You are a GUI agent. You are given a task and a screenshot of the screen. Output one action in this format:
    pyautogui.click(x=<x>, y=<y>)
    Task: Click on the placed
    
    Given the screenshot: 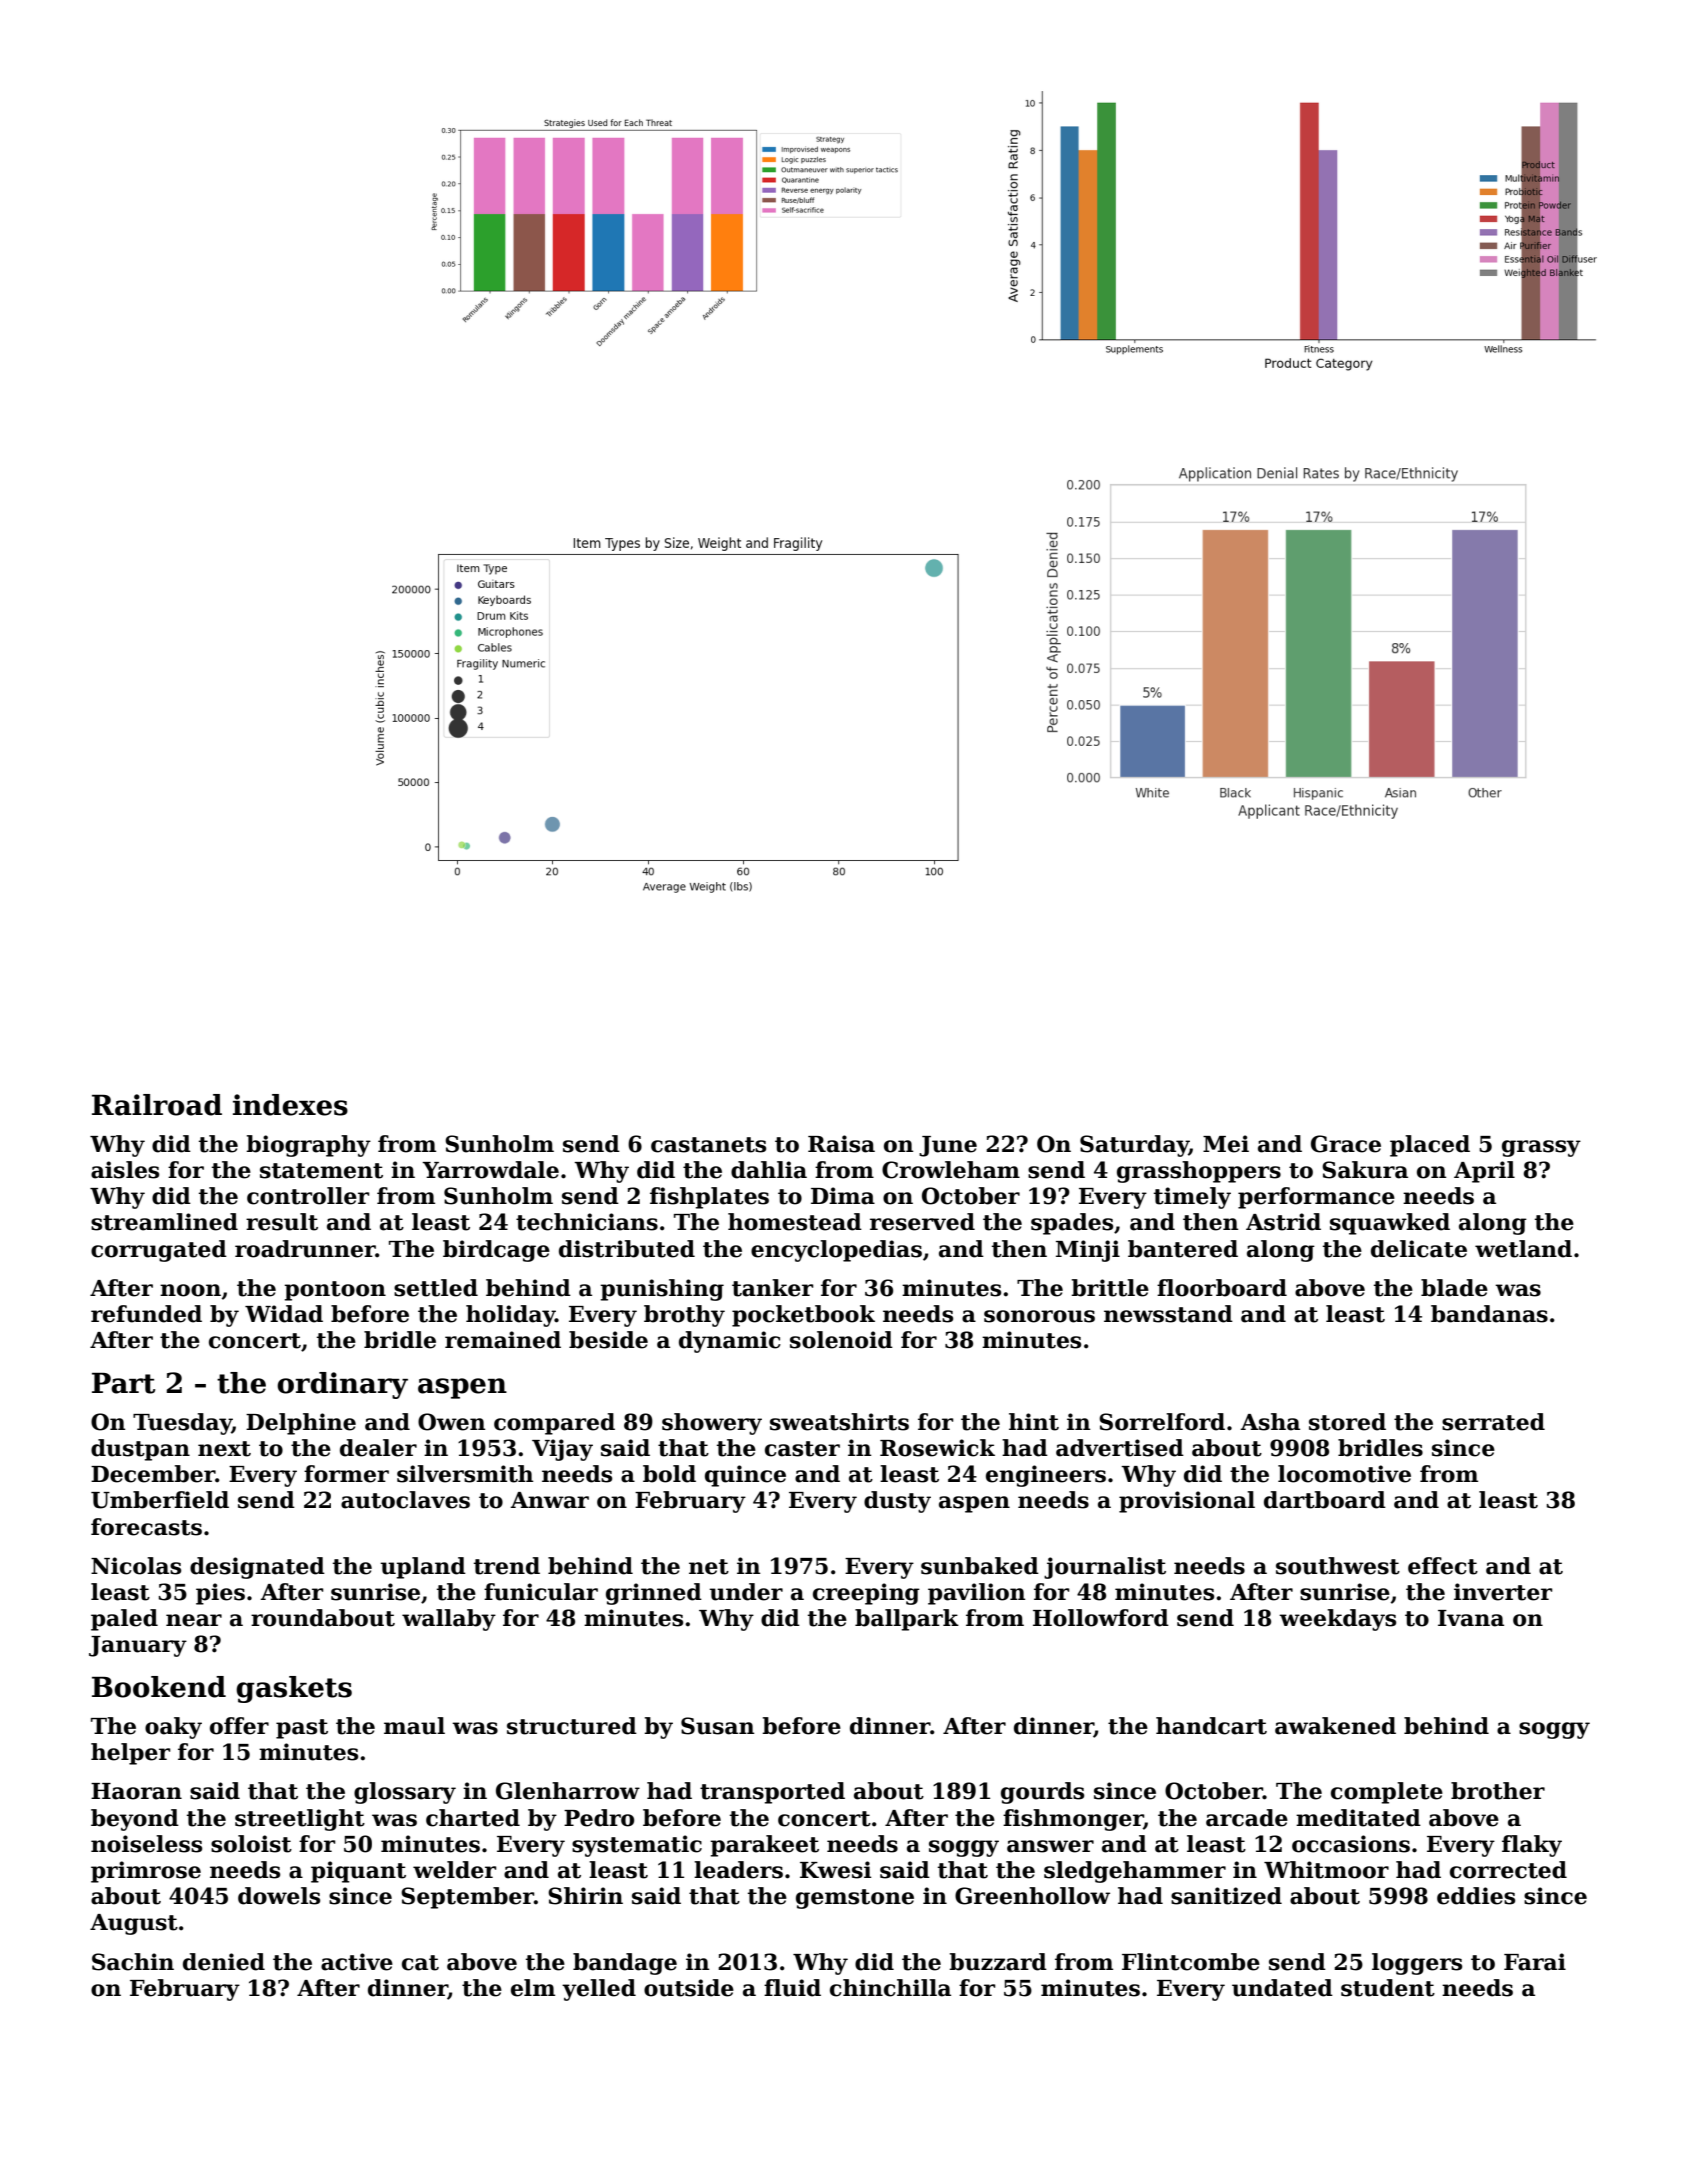 What is the action you would take?
    pyautogui.click(x=1430, y=1146)
